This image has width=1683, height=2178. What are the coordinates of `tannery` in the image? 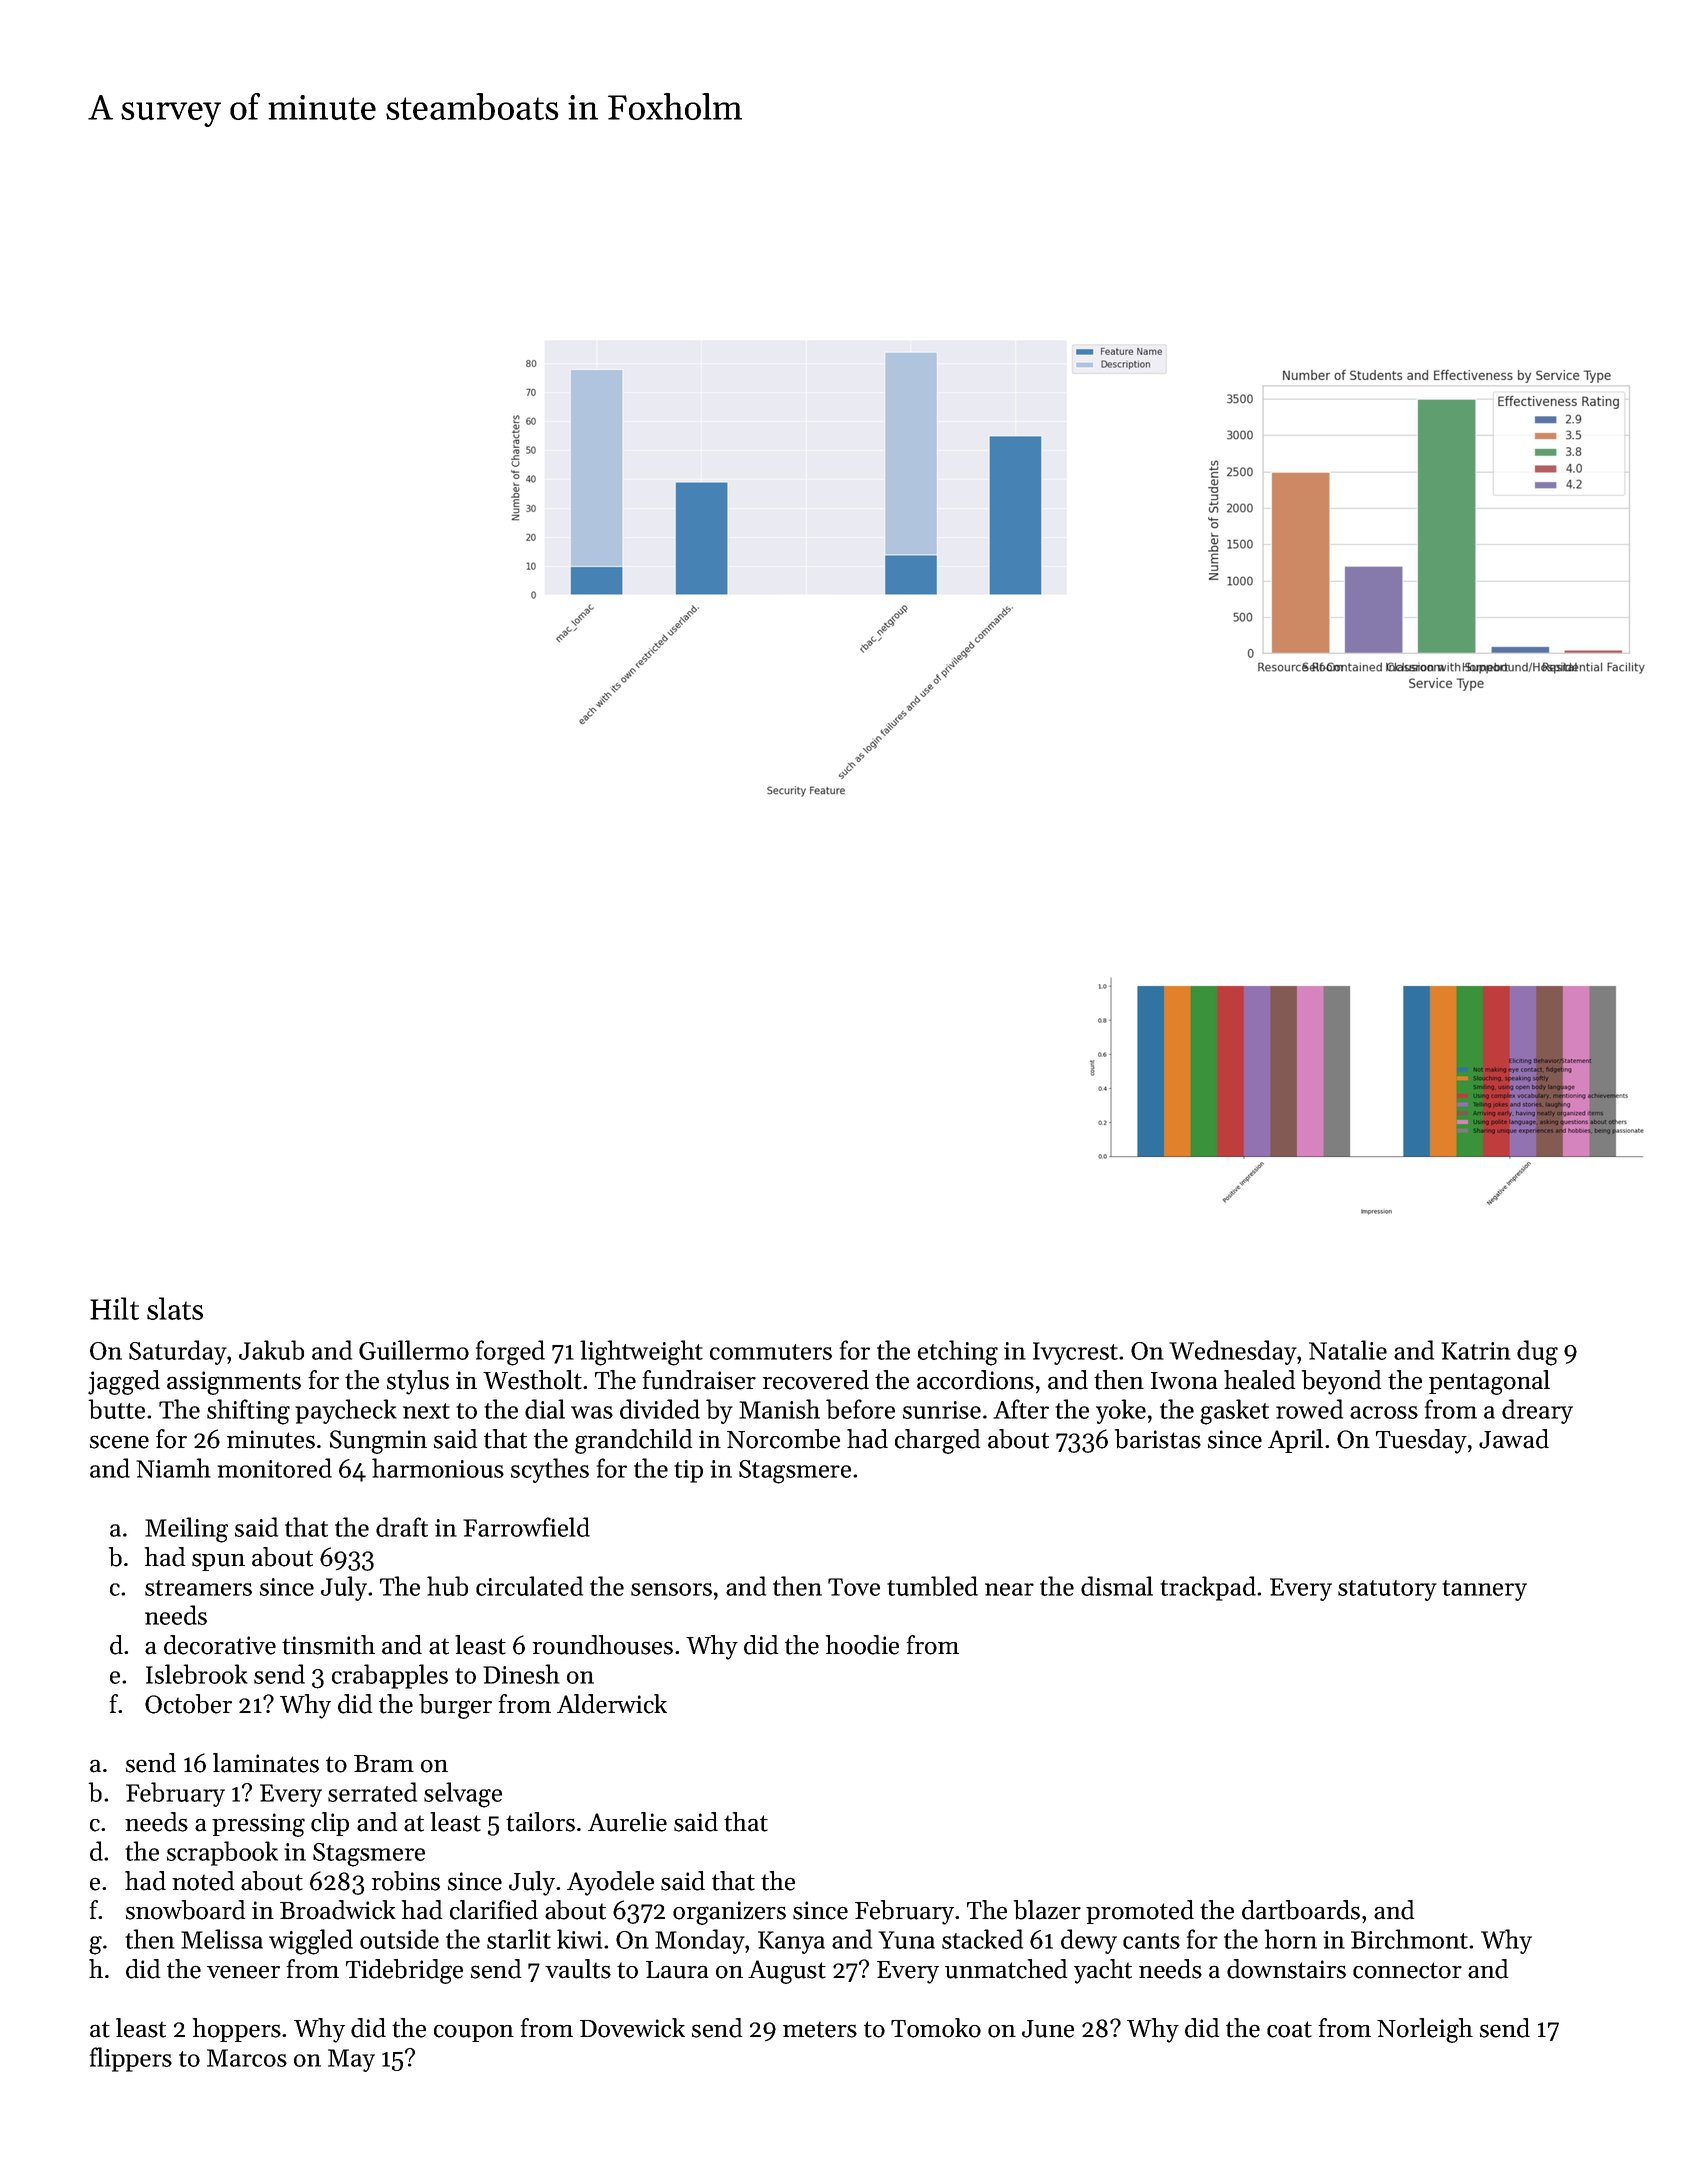 It's located at (1484, 1590).
